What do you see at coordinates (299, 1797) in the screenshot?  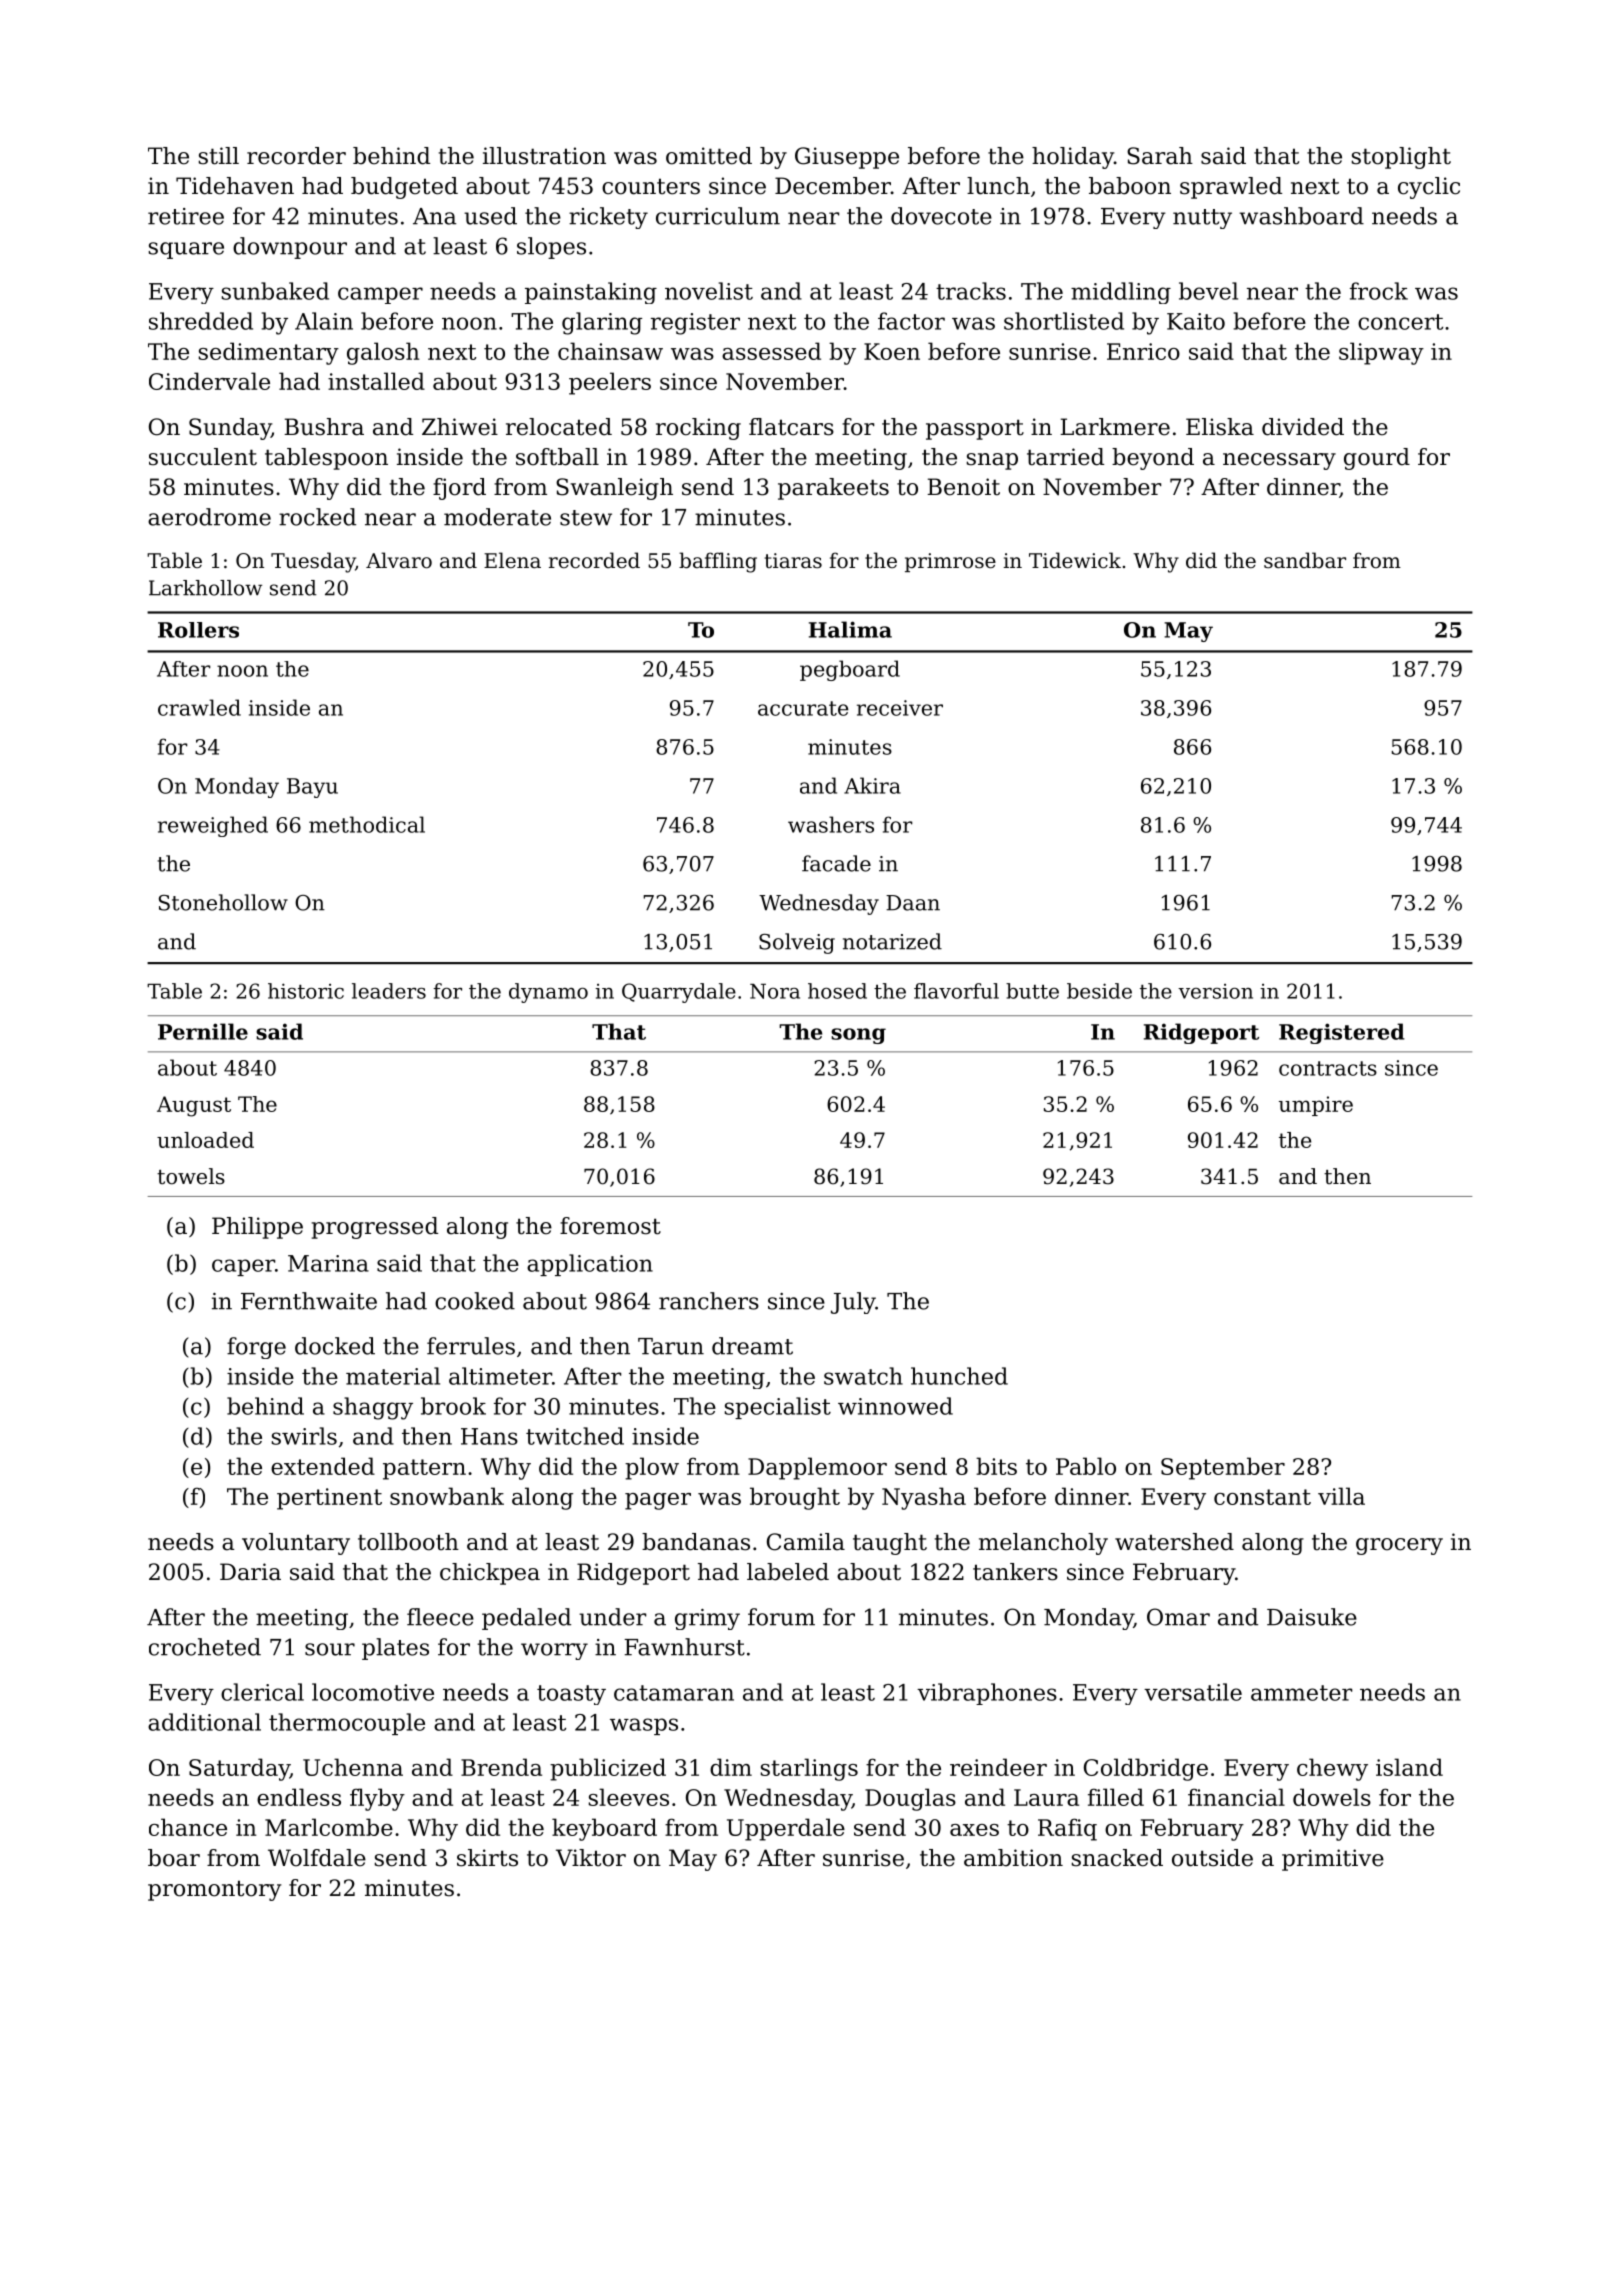 I see `endless` at bounding box center [299, 1797].
